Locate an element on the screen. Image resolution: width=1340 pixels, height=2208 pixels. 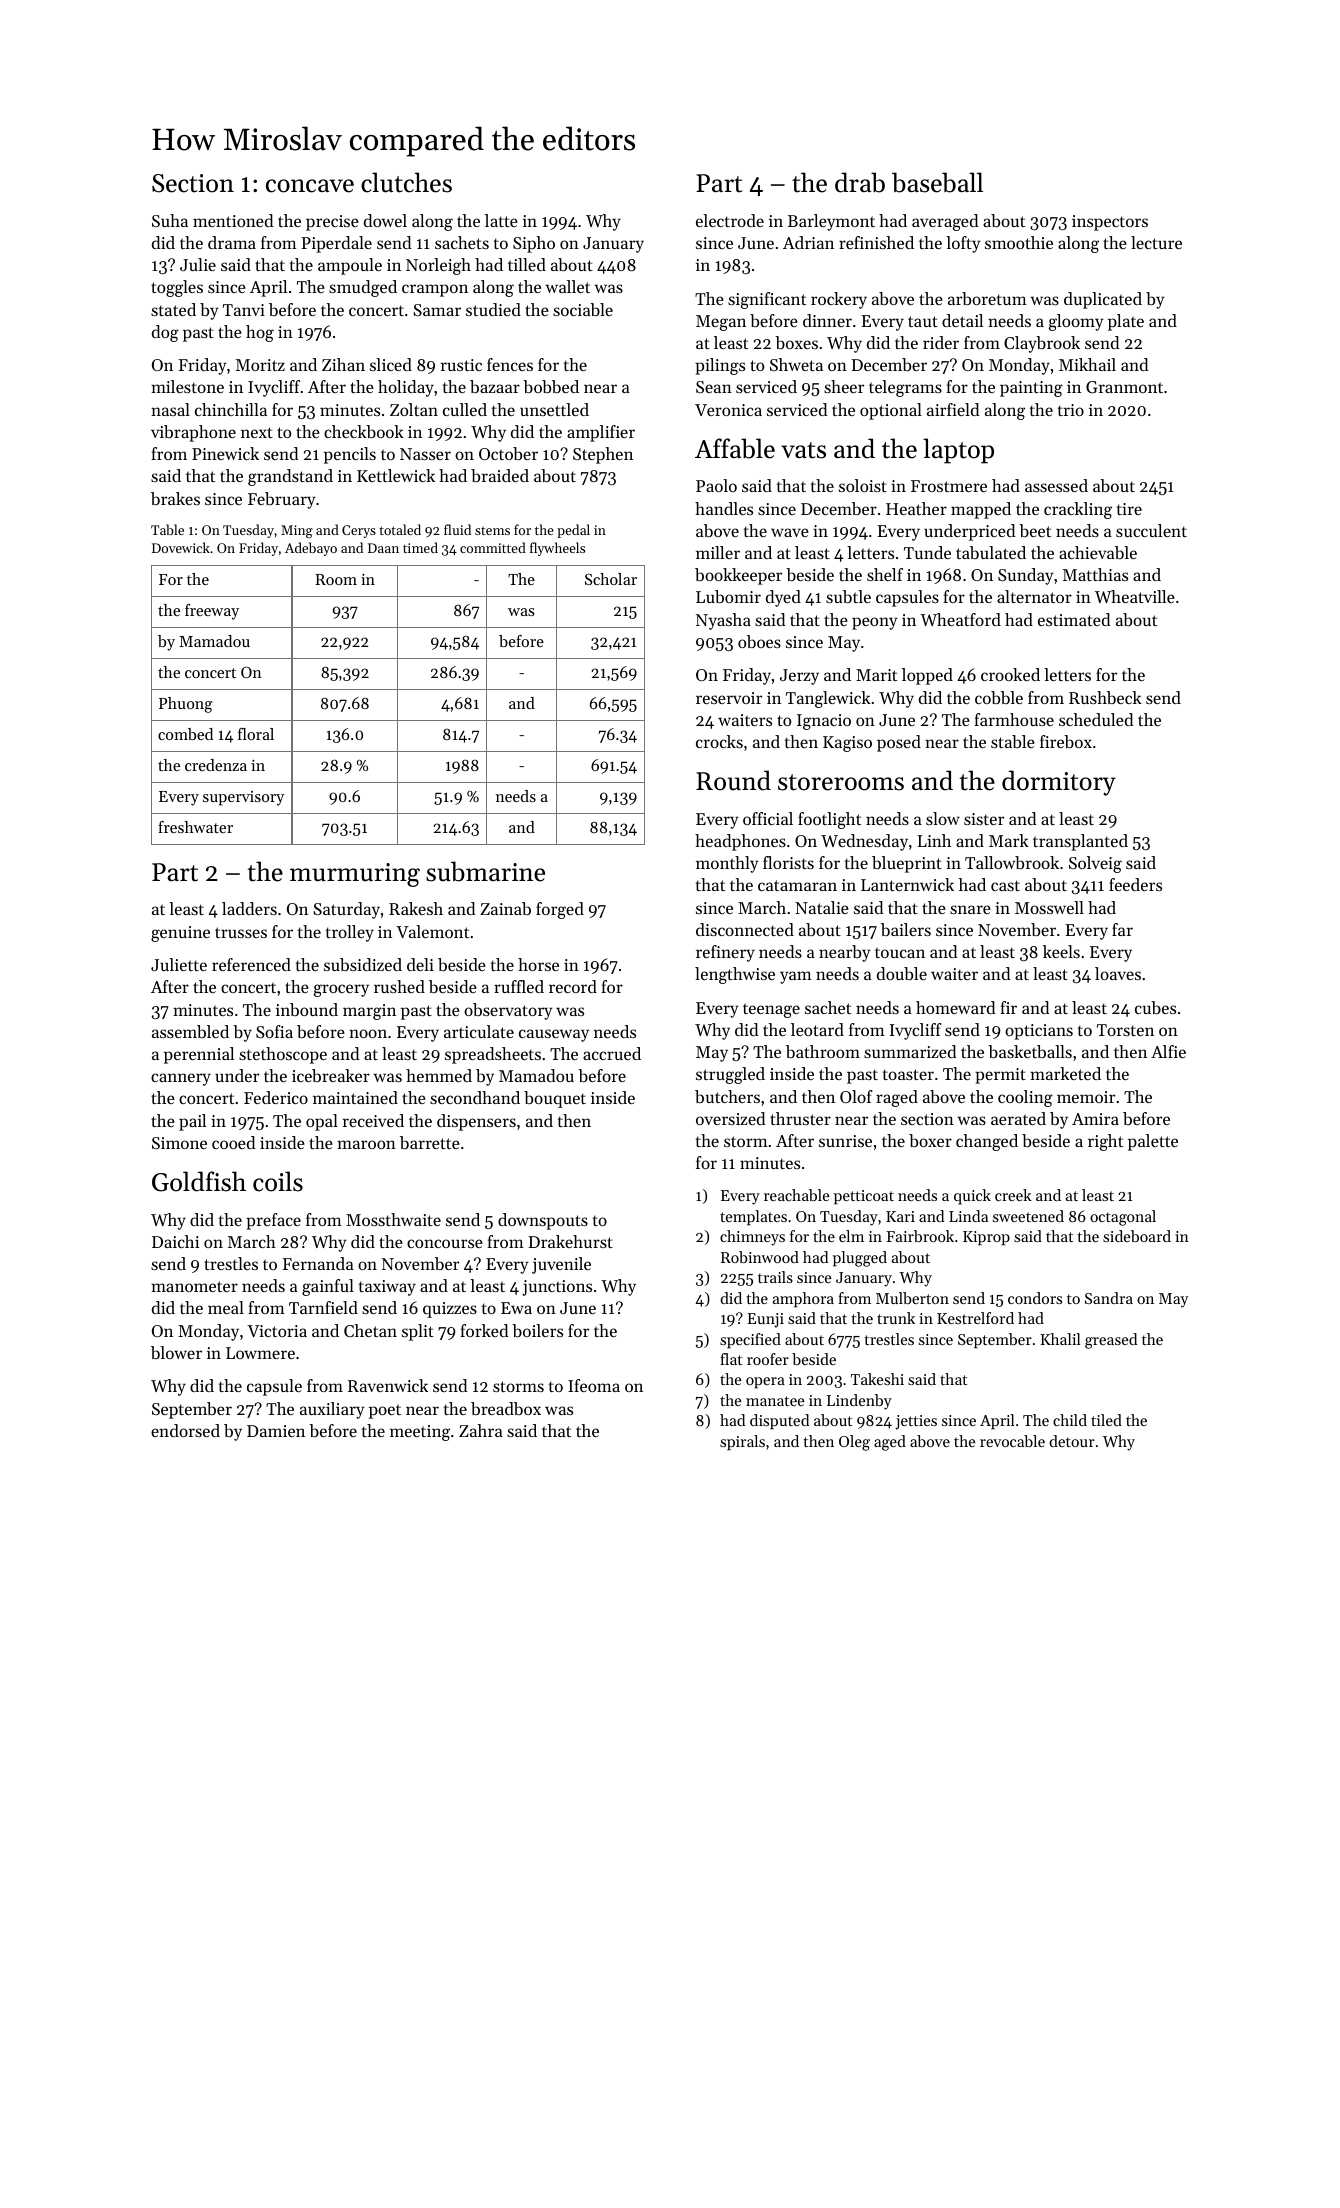
meeting is located at coordinates (420, 1433).
